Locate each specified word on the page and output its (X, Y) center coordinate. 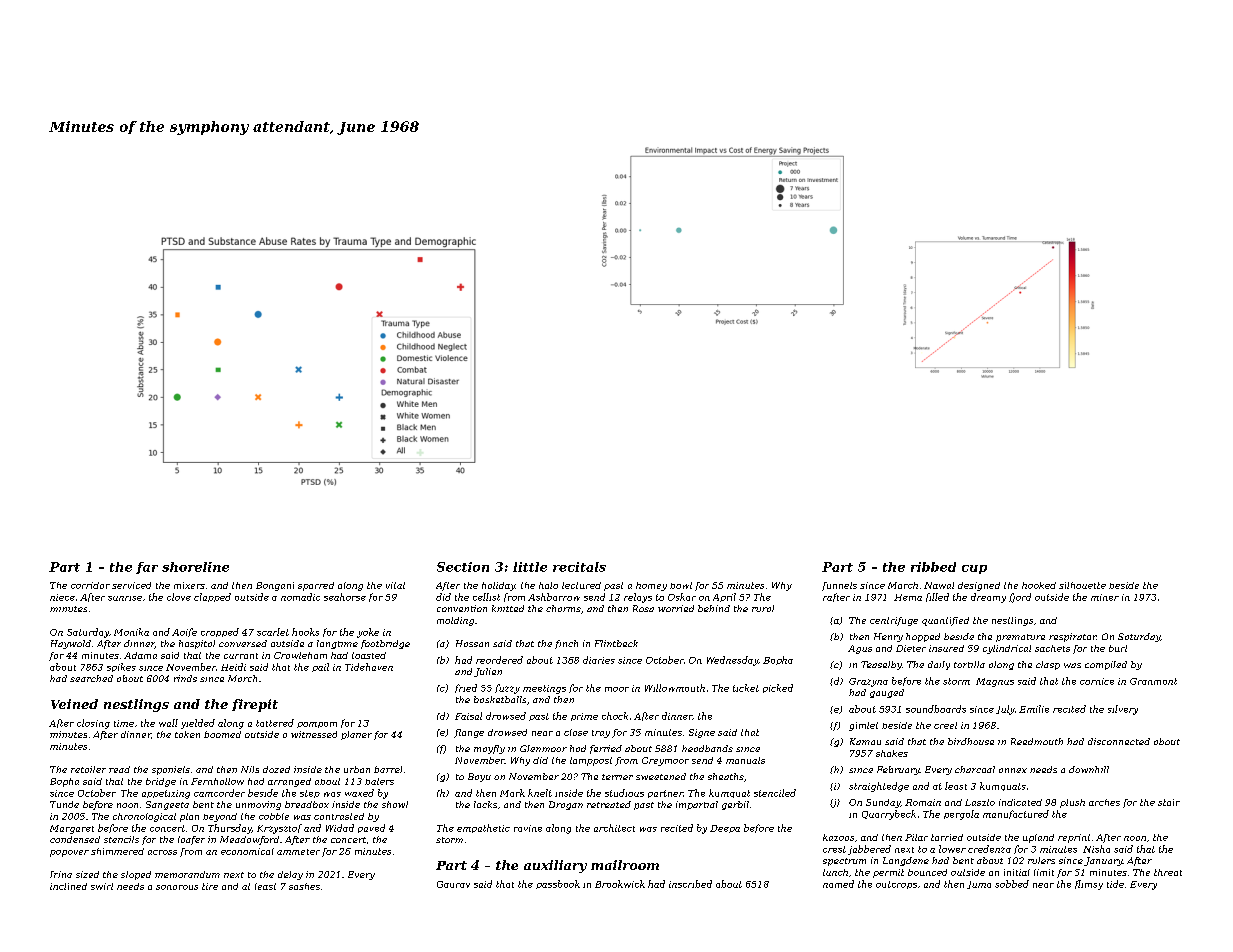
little (530, 567)
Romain (923, 802)
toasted (369, 655)
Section (463, 567)
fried (466, 688)
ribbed (933, 567)
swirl (102, 886)
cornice (1097, 681)
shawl (395, 804)
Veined (74, 704)
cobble (274, 816)
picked (778, 688)
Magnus (995, 682)
